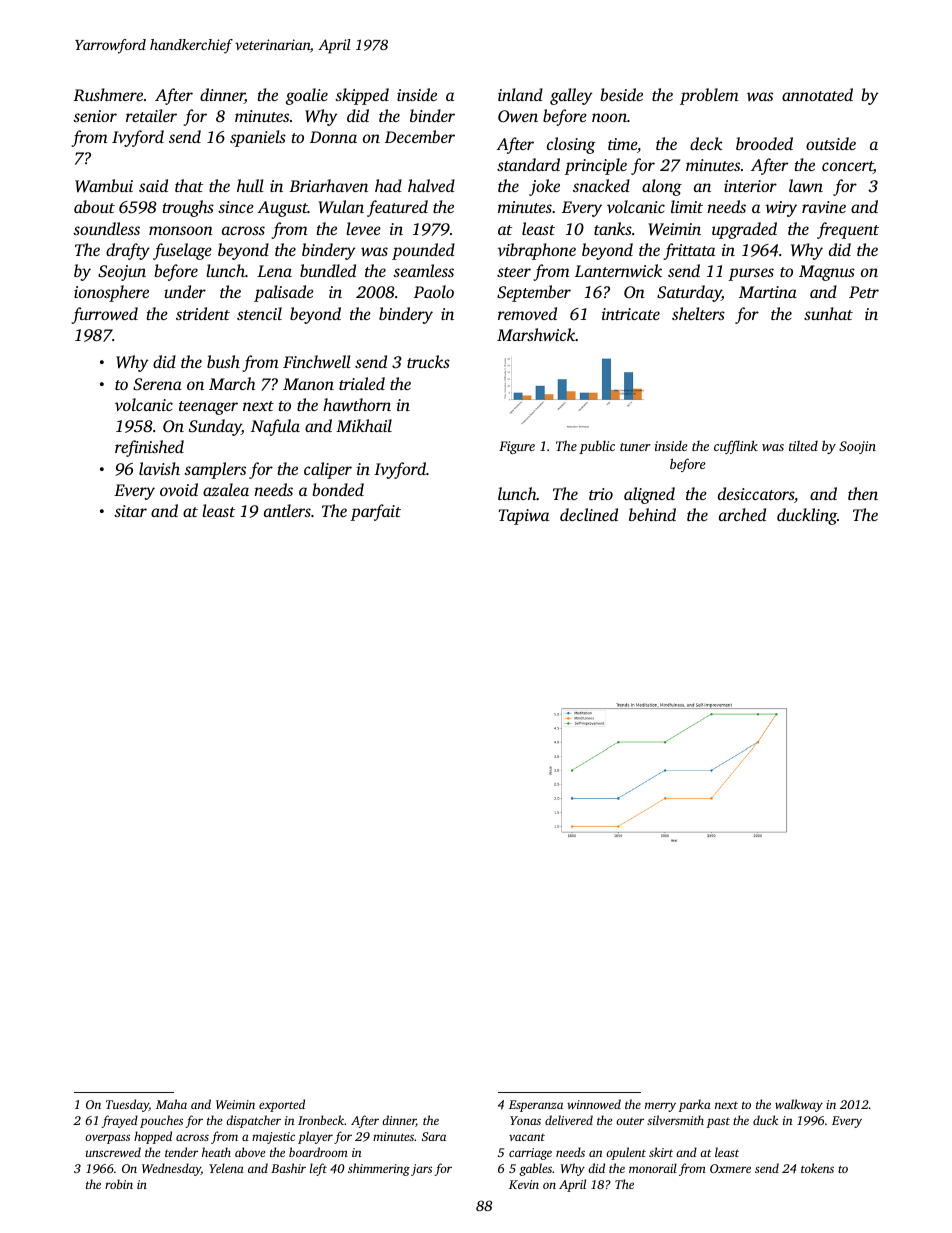 The height and width of the document is (1233, 952). I want to click on exported, so click(282, 1105).
